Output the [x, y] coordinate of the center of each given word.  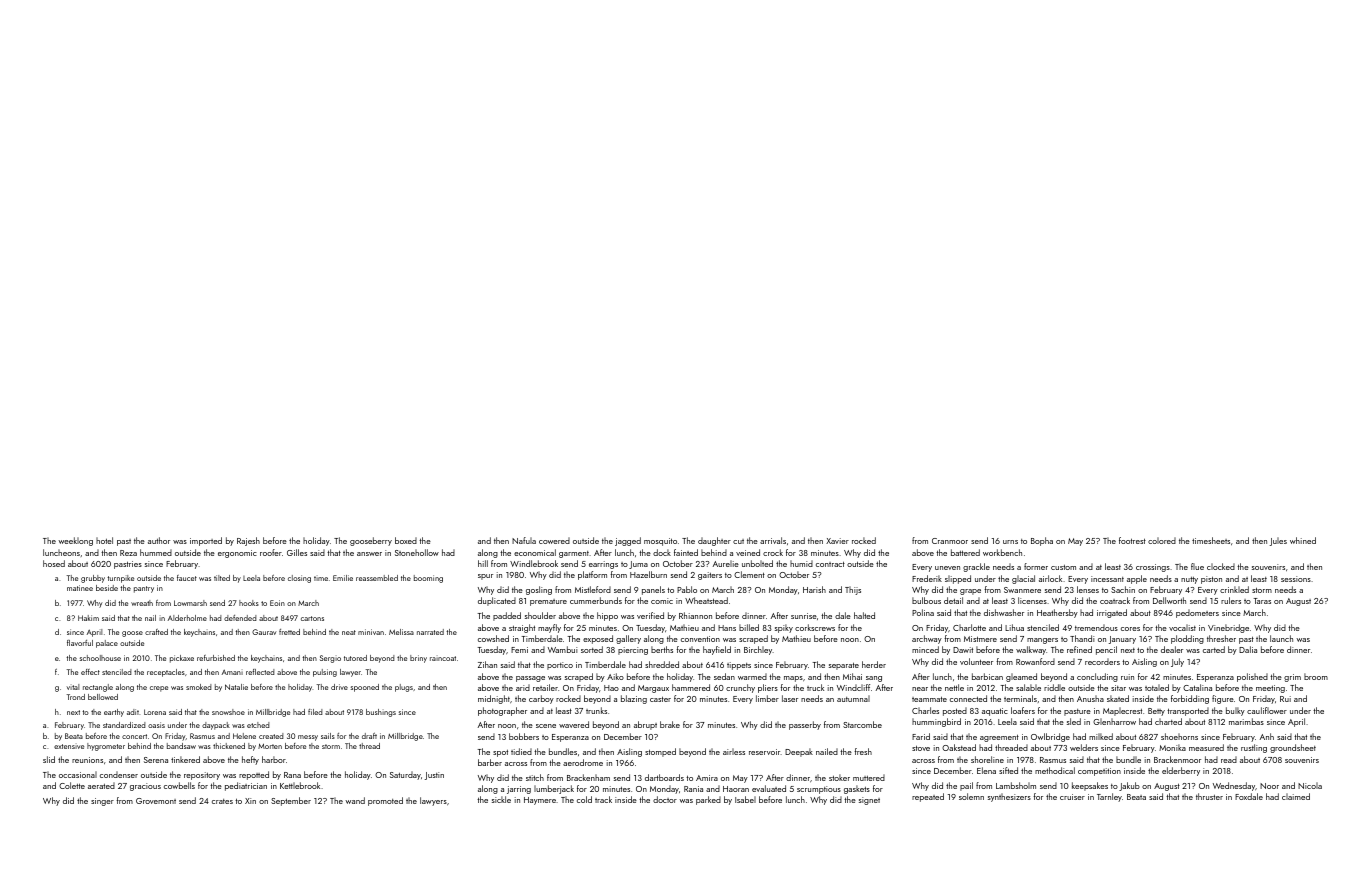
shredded [662, 664]
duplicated [497, 601]
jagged [628, 541]
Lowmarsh [190, 603]
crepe [159, 689]
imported [206, 541]
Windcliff [853, 687]
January [1122, 640]
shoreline [987, 759]
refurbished [216, 658]
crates [222, 801]
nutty [1189, 580]
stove [921, 748]
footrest [1132, 540]
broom [1316, 676]
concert [134, 736]
